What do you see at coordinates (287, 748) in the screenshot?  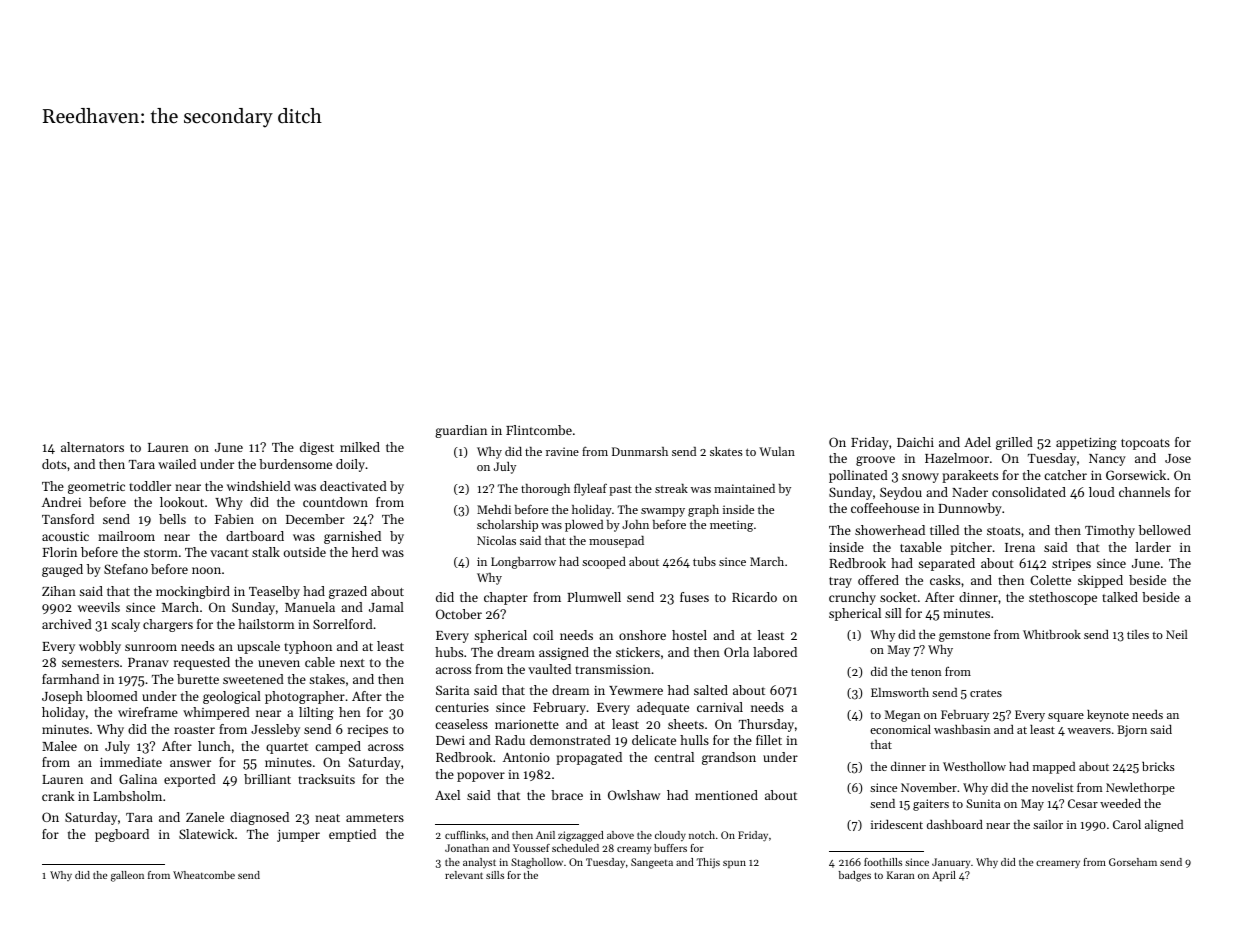 I see `quartet` at bounding box center [287, 748].
